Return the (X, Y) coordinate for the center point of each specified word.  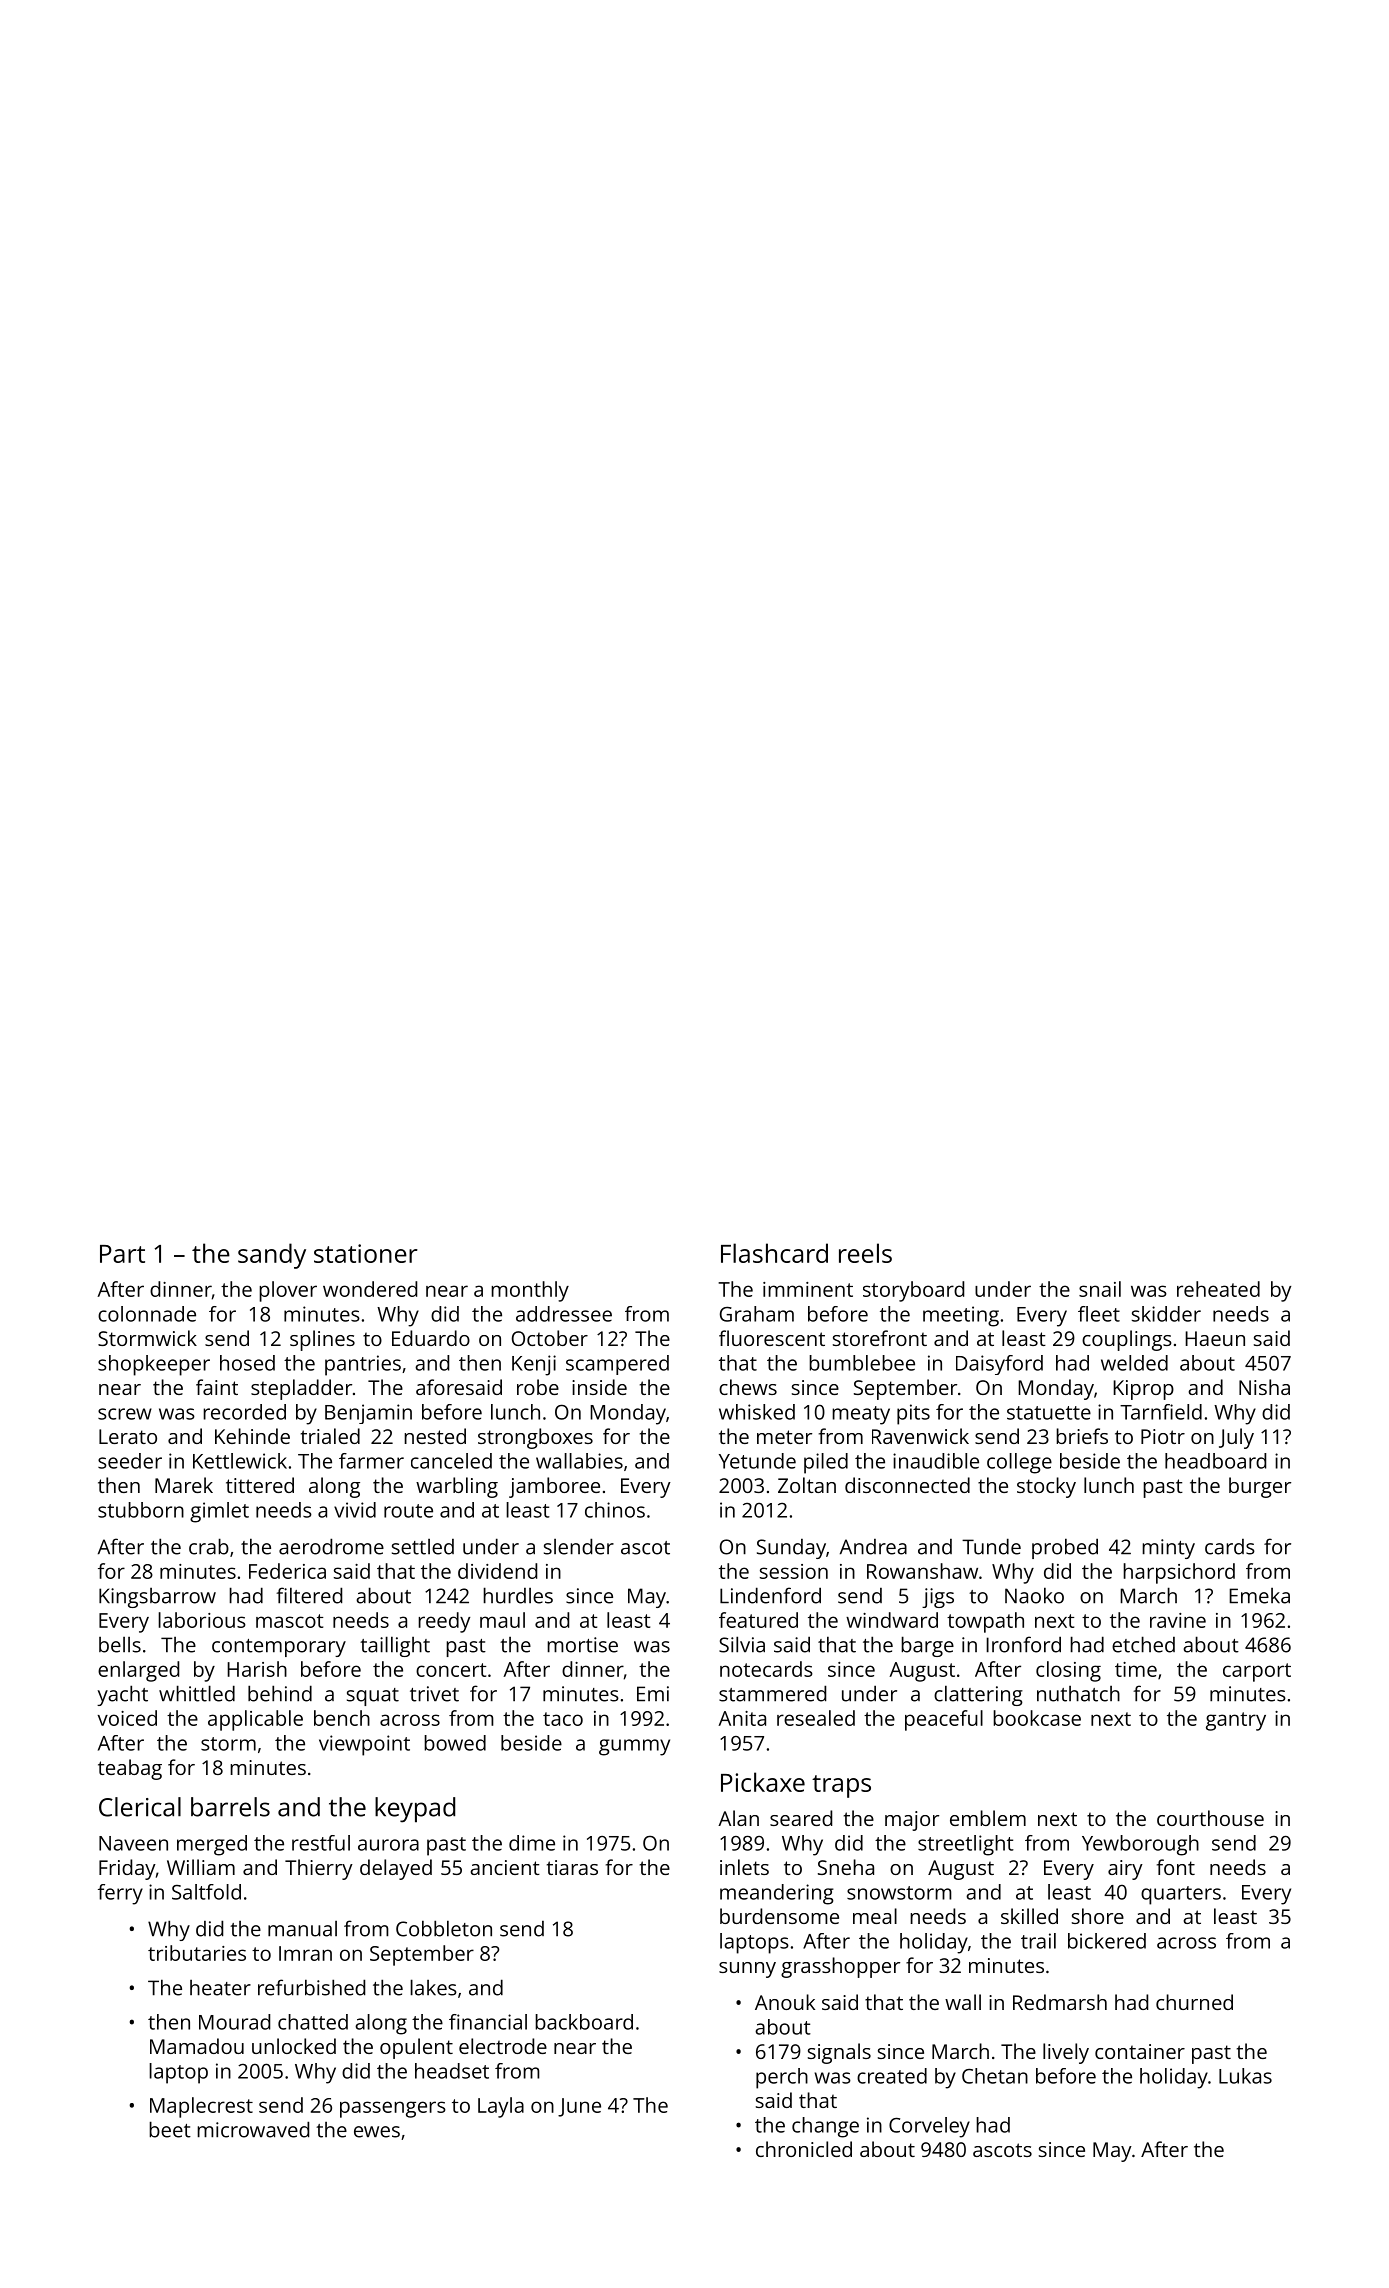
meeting (961, 1316)
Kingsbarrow (157, 1598)
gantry (1236, 1721)
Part (122, 1254)
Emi (653, 1694)
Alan (738, 1818)
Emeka (1259, 1596)
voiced (127, 1718)
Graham (757, 1314)
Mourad (234, 2022)
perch (782, 2078)
